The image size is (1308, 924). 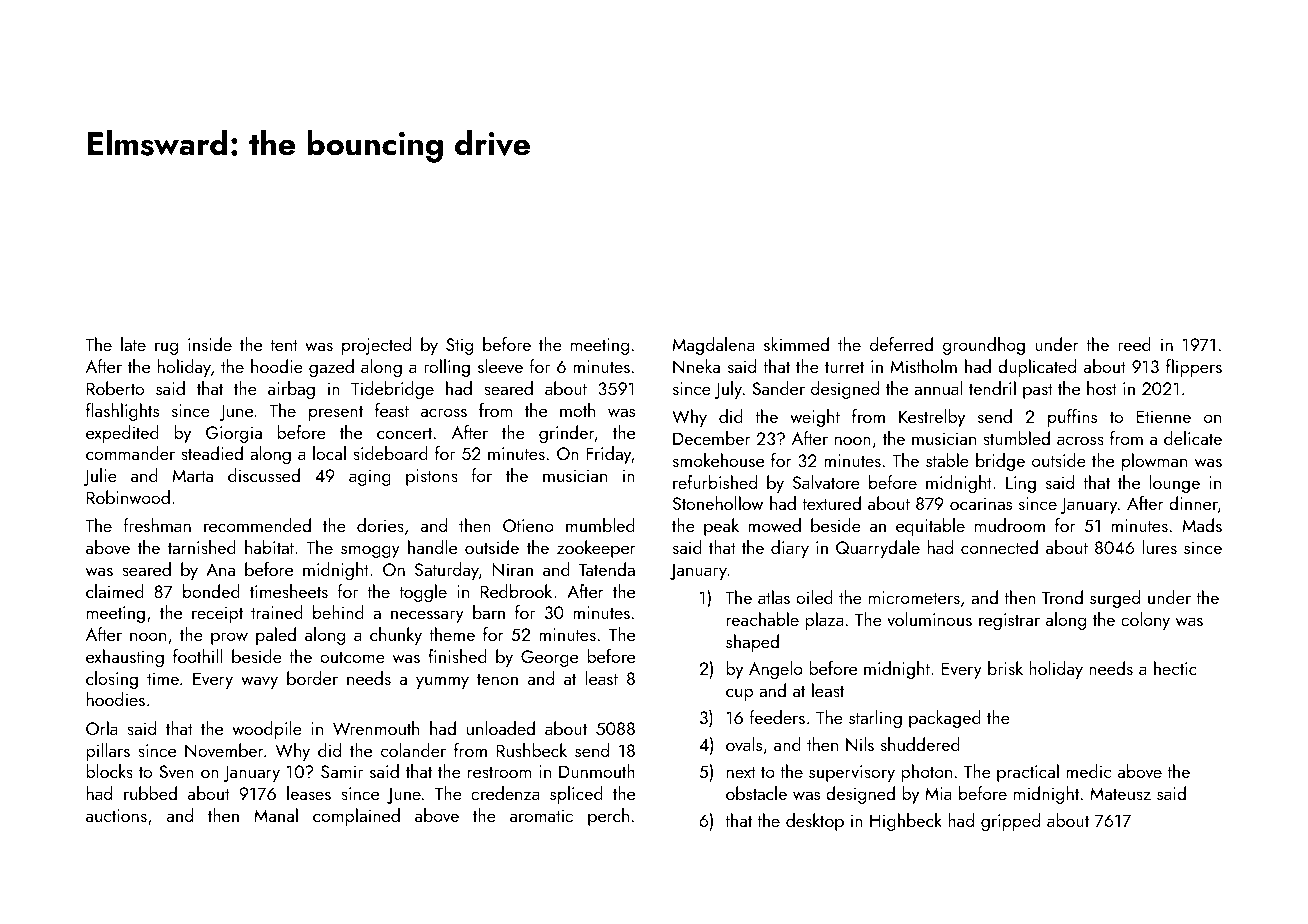 I want to click on perch, so click(x=608, y=817).
